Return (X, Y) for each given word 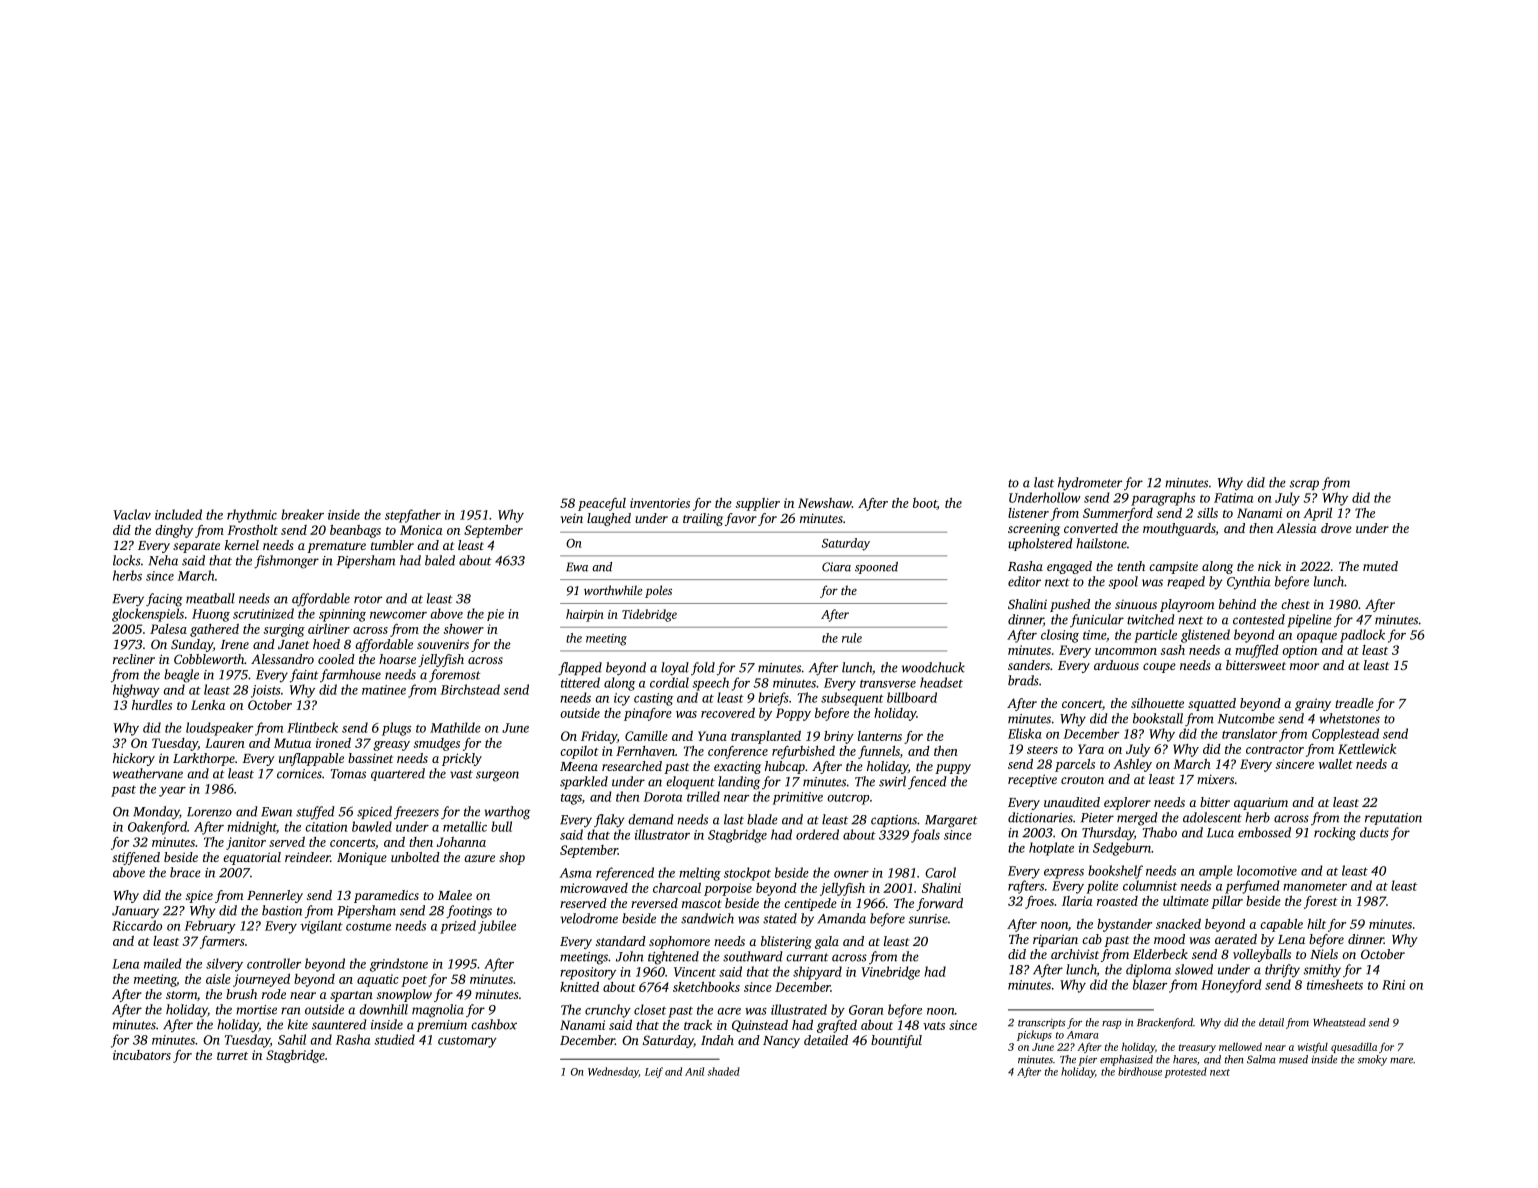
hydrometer (1090, 484)
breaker (302, 514)
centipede (810, 904)
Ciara (836, 567)
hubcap (785, 767)
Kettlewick (1367, 749)
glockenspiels (148, 615)
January (135, 912)
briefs (773, 699)
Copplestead (1345, 734)
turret (232, 1056)
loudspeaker (219, 729)
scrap (1304, 485)
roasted (1117, 901)
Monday (156, 813)
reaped (1186, 582)
